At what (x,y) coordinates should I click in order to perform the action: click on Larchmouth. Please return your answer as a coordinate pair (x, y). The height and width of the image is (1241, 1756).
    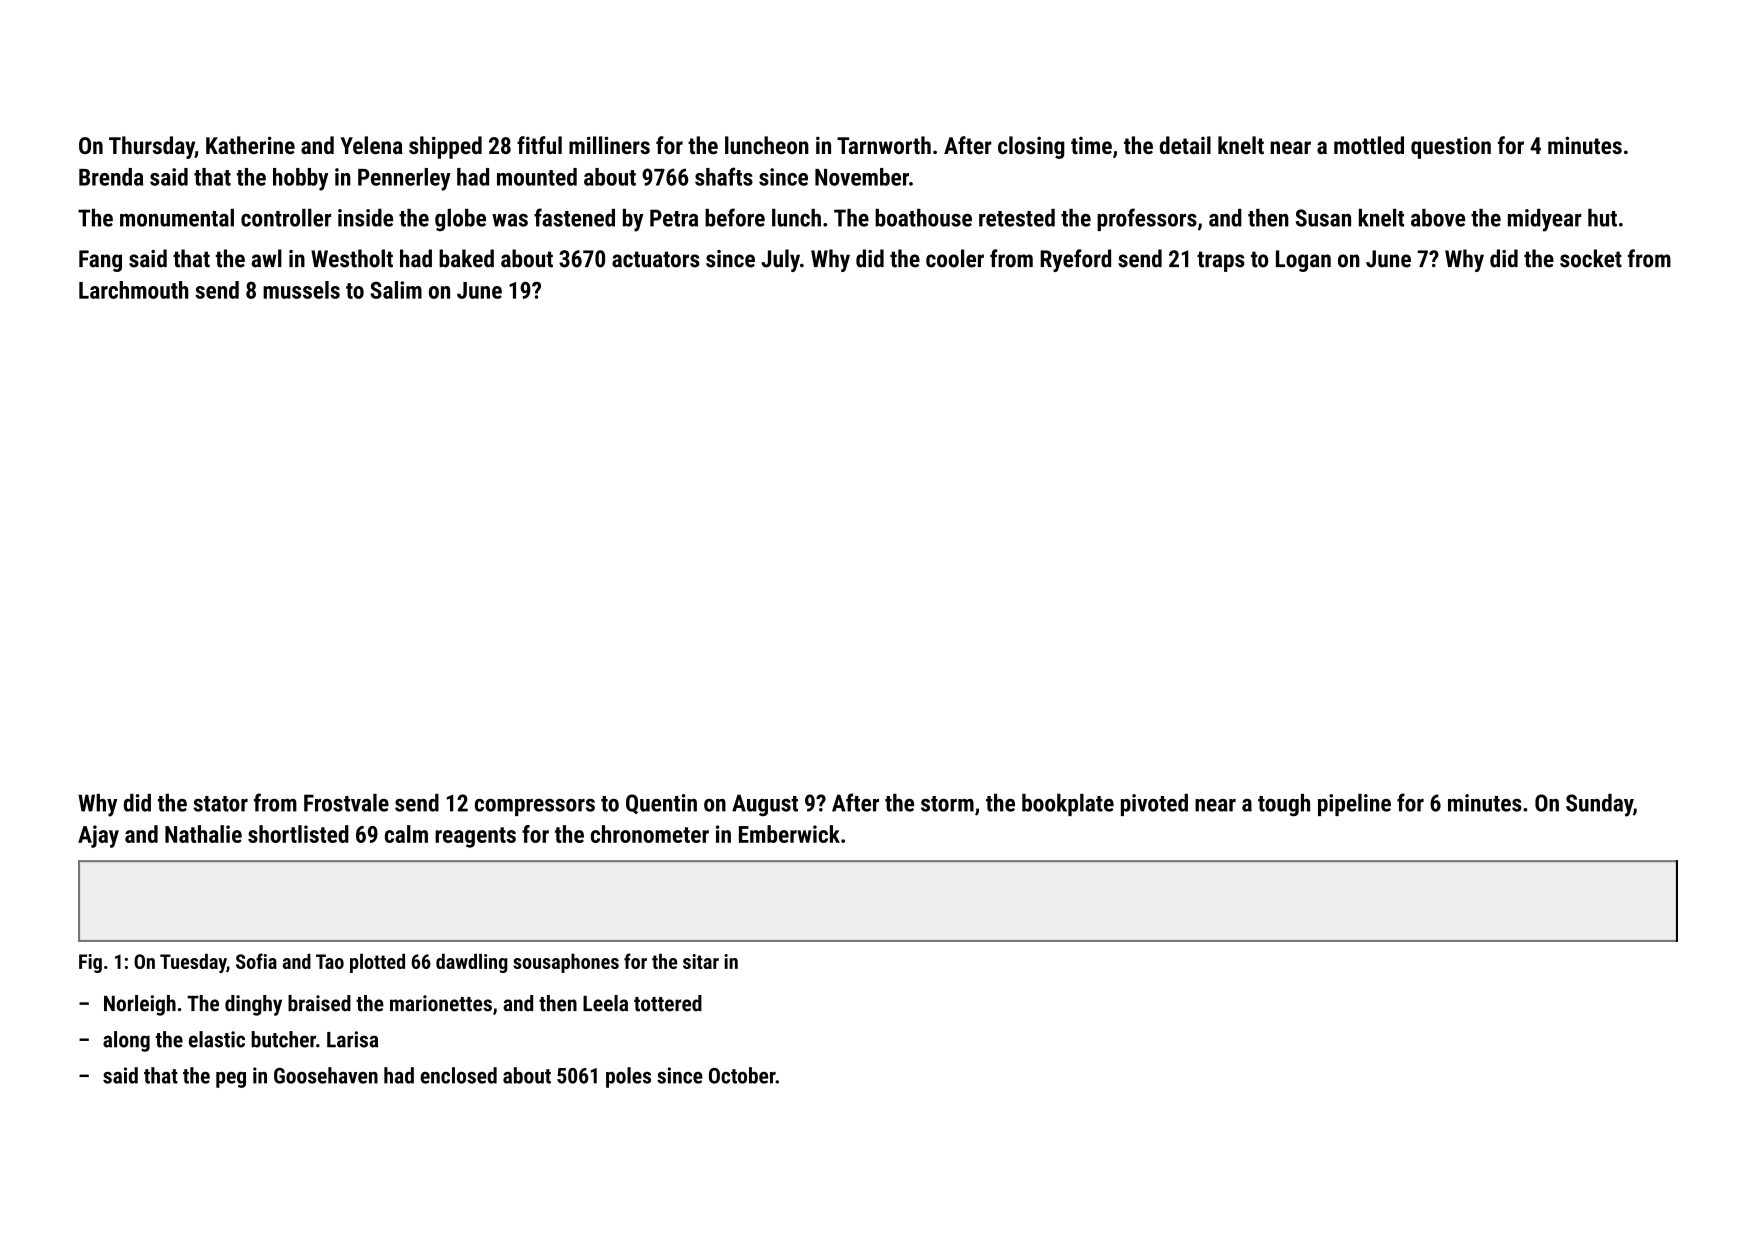
    Looking at the image, I should click on (134, 290).
